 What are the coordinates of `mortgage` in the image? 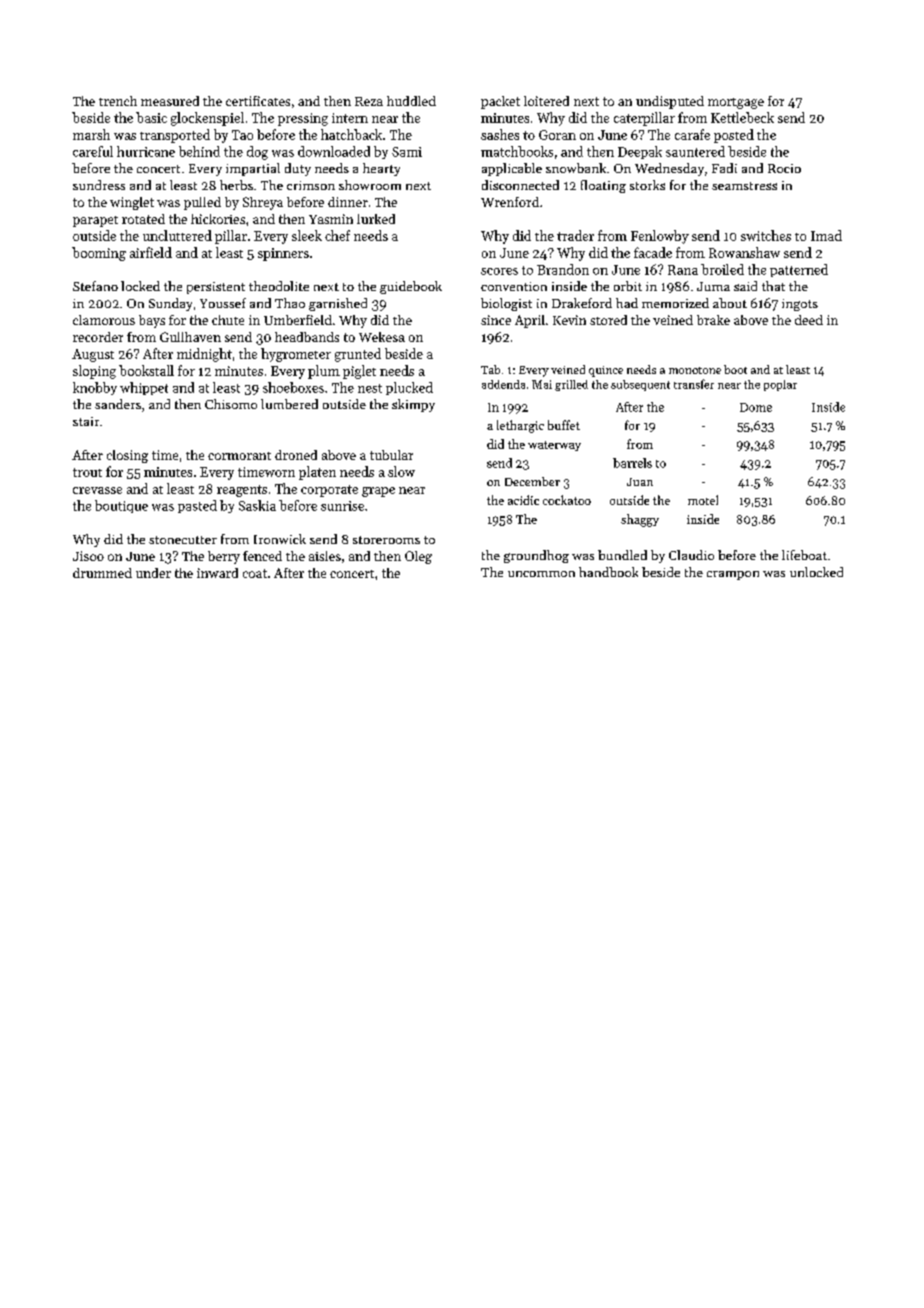 It's located at (736, 103).
